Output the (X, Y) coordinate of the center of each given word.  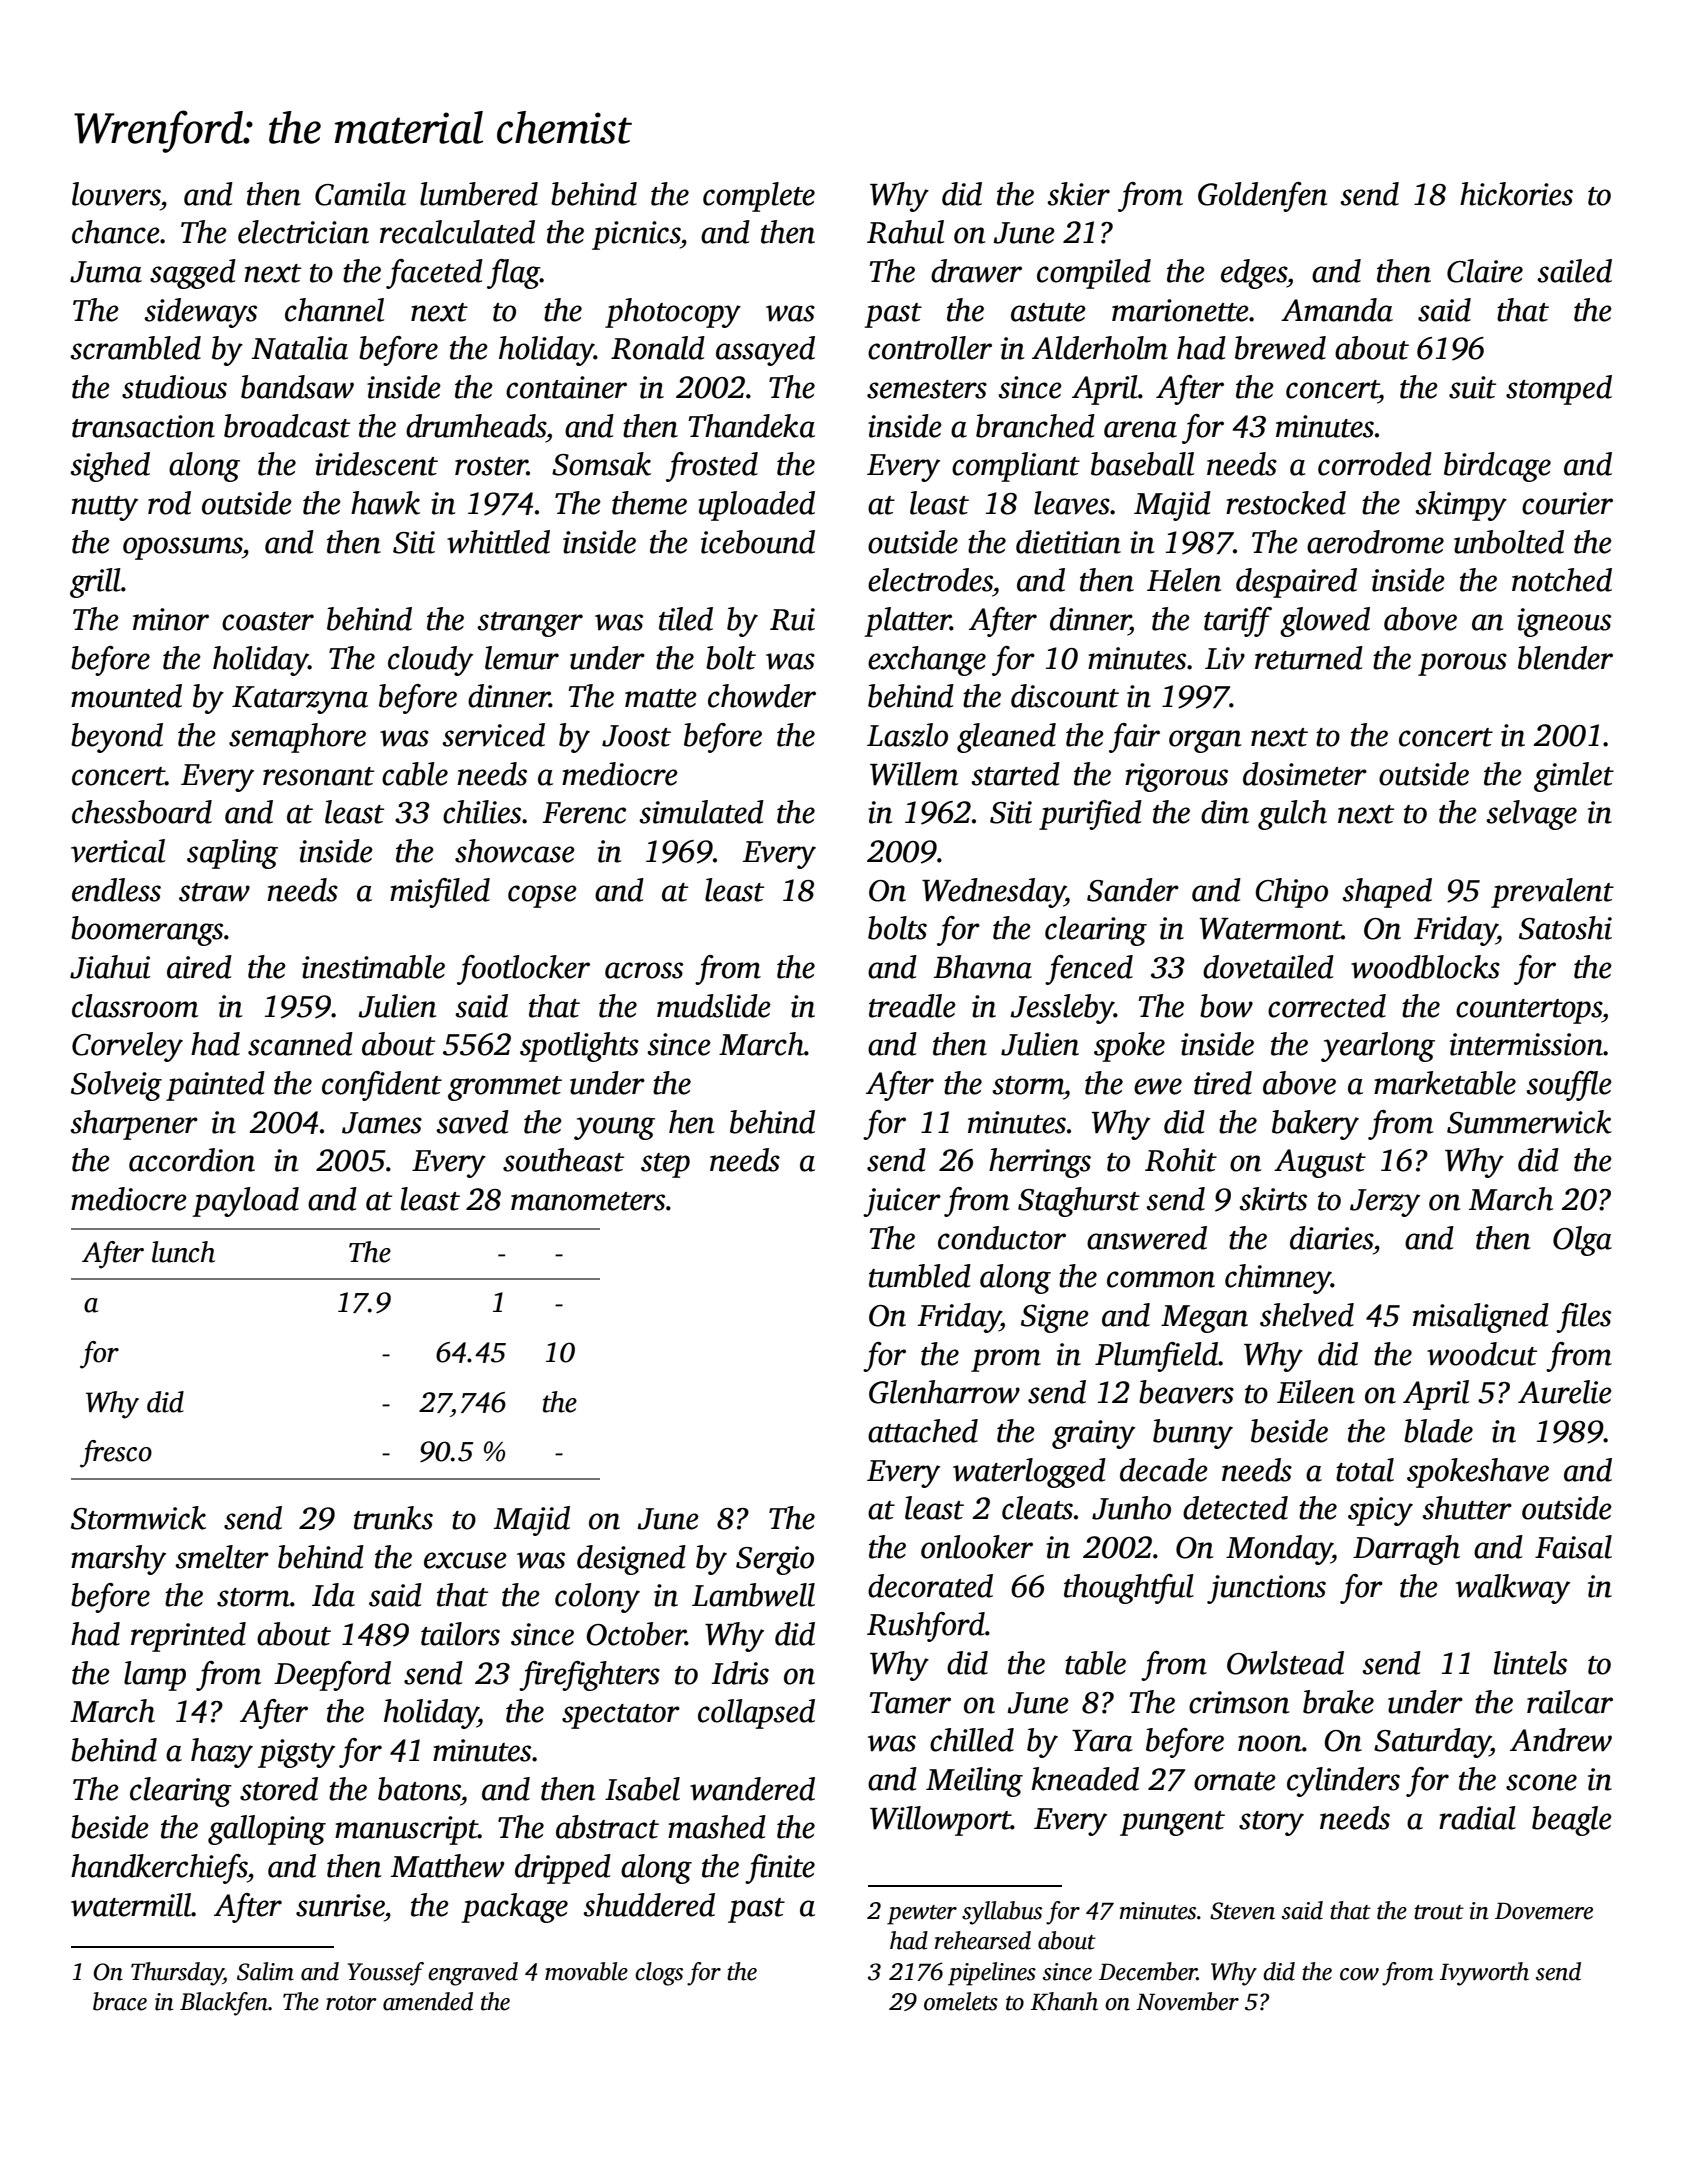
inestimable (373, 967)
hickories (1516, 194)
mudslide (714, 1006)
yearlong (1378, 1047)
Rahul (905, 232)
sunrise (340, 1905)
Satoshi (1565, 928)
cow (1359, 1974)
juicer (902, 1202)
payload (245, 1202)
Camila (360, 194)
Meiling (974, 1782)
